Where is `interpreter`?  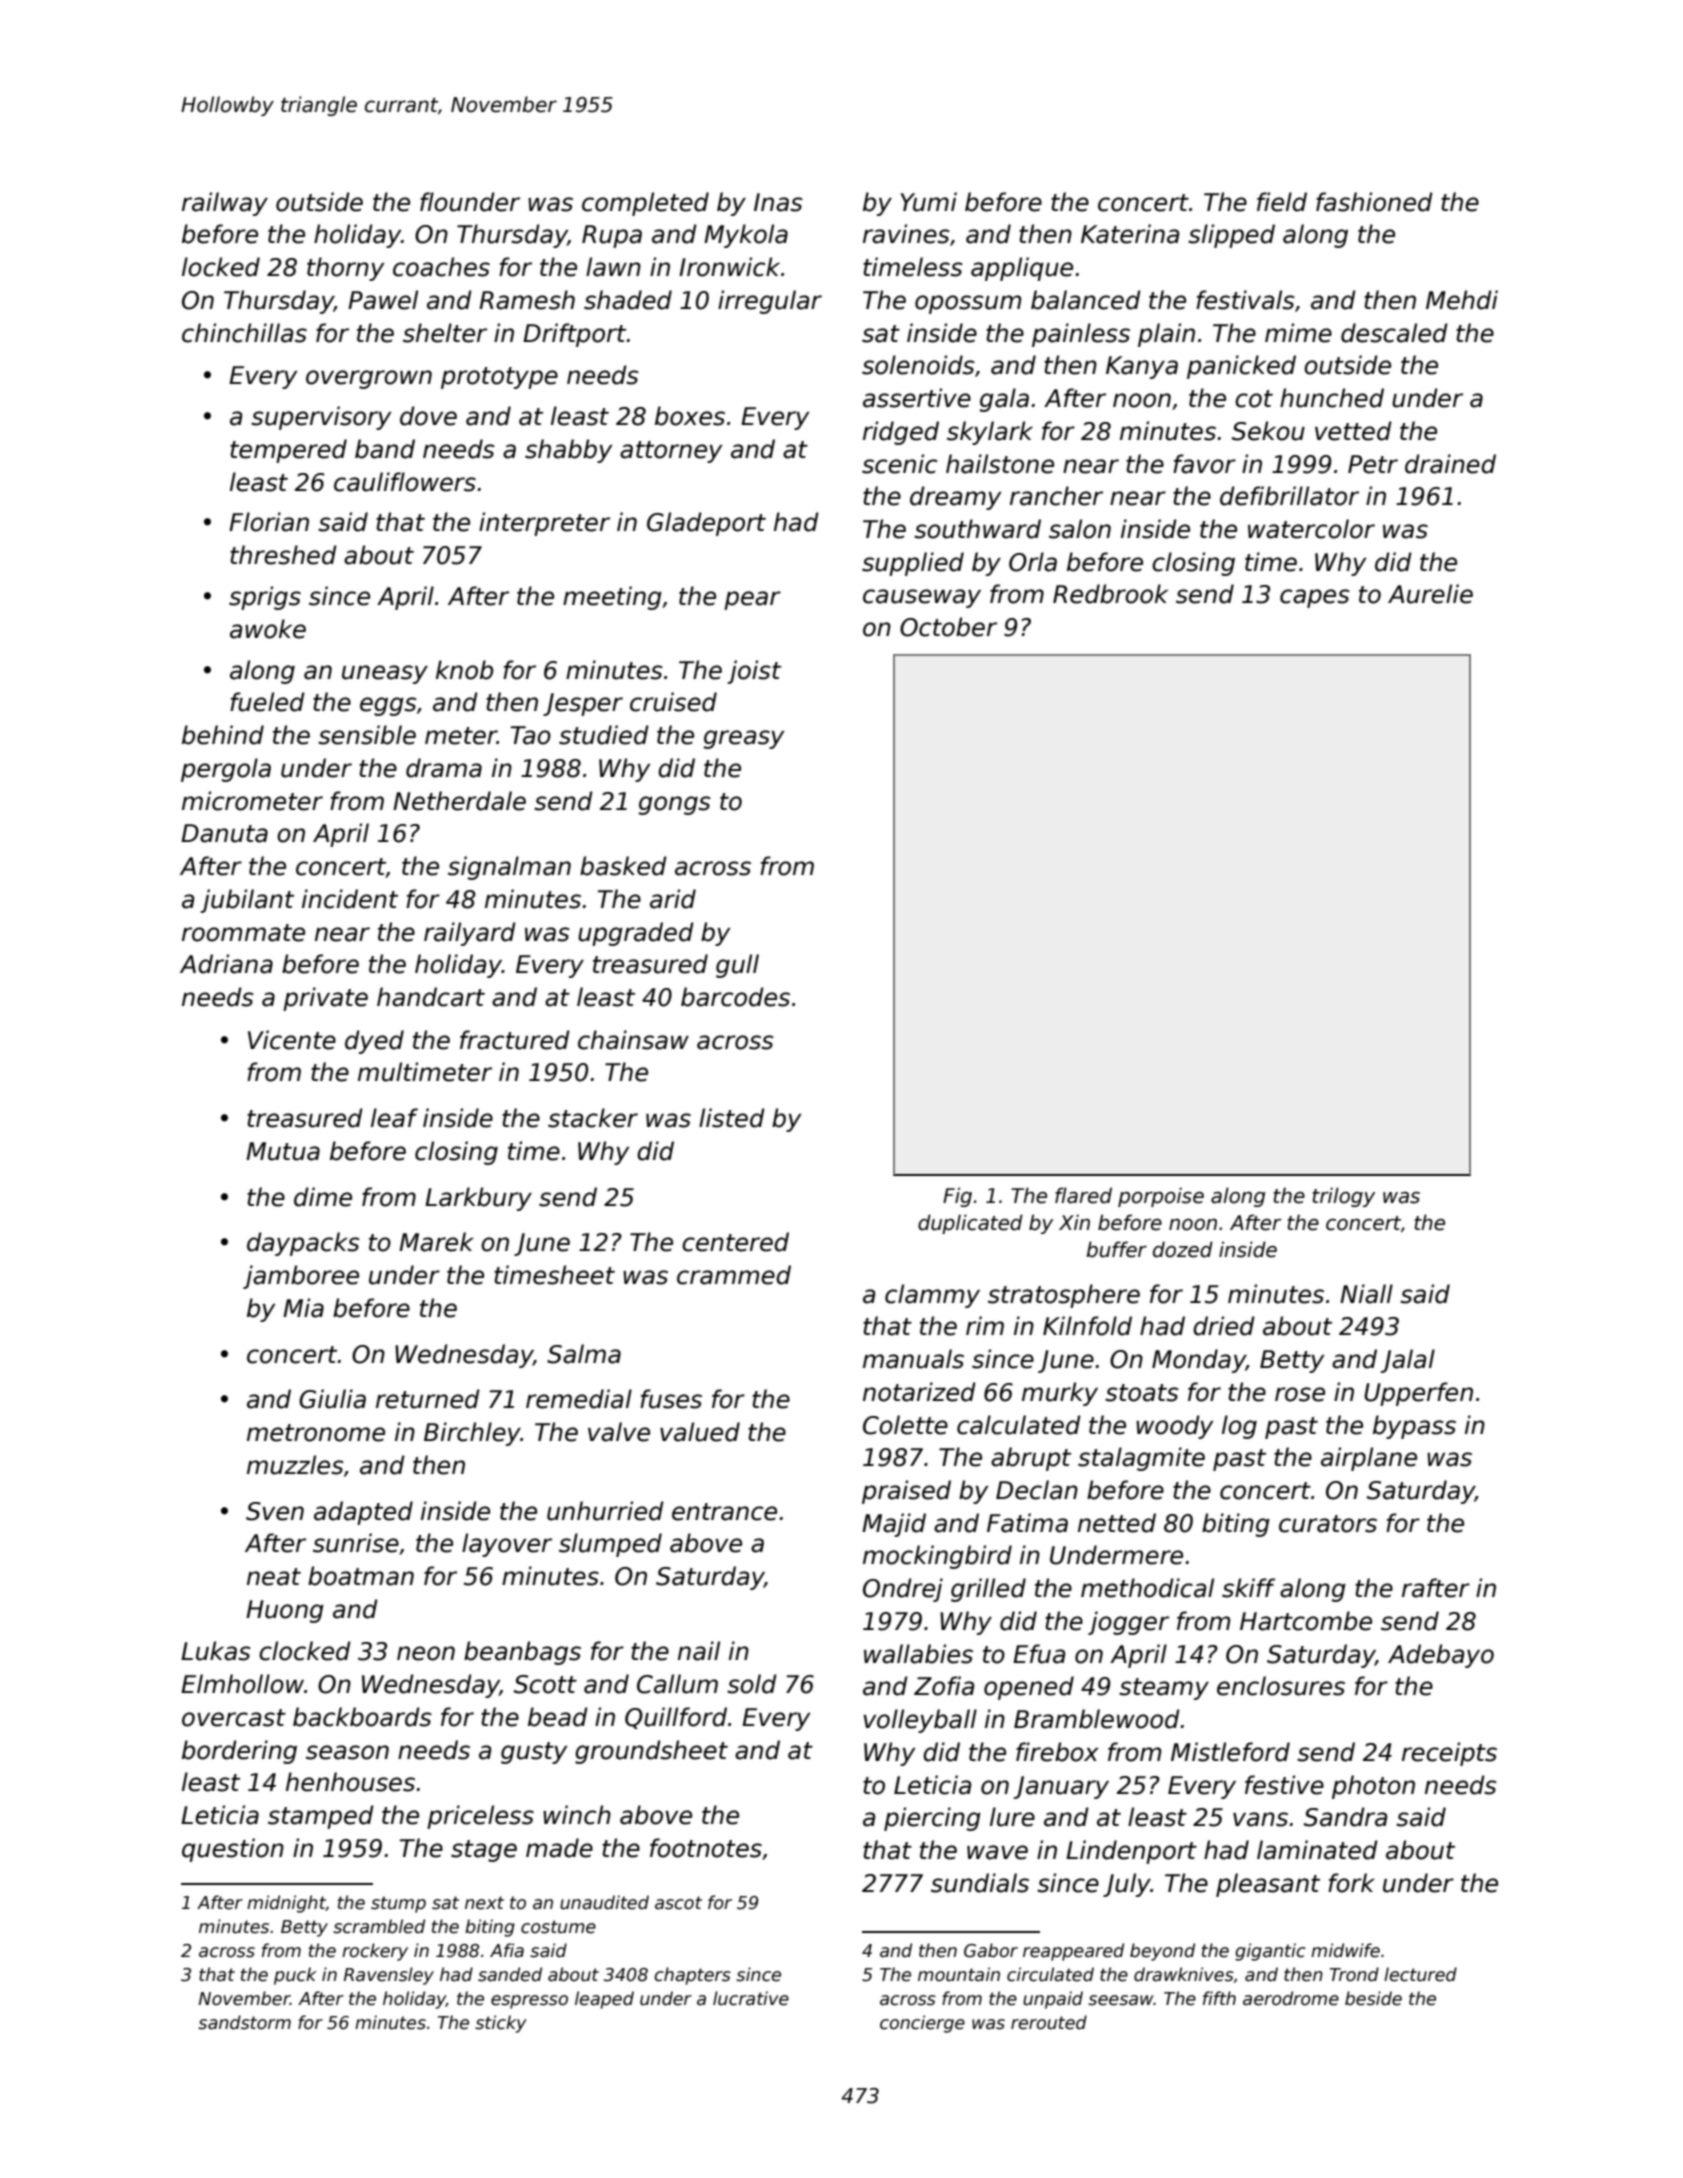 interpreter is located at coordinates (544, 524).
